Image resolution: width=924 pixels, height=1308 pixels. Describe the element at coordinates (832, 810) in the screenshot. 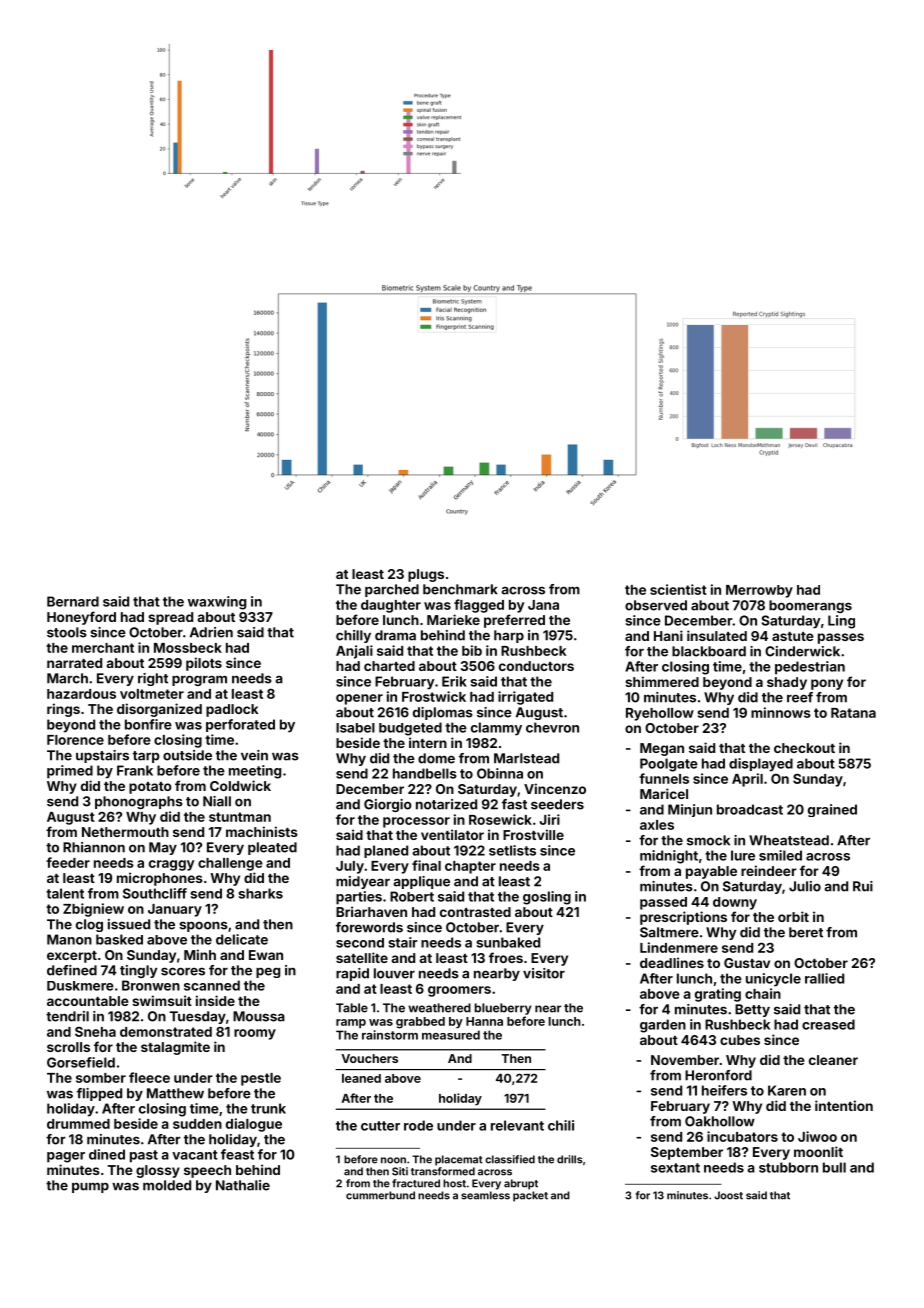

I see `grained` at that location.
